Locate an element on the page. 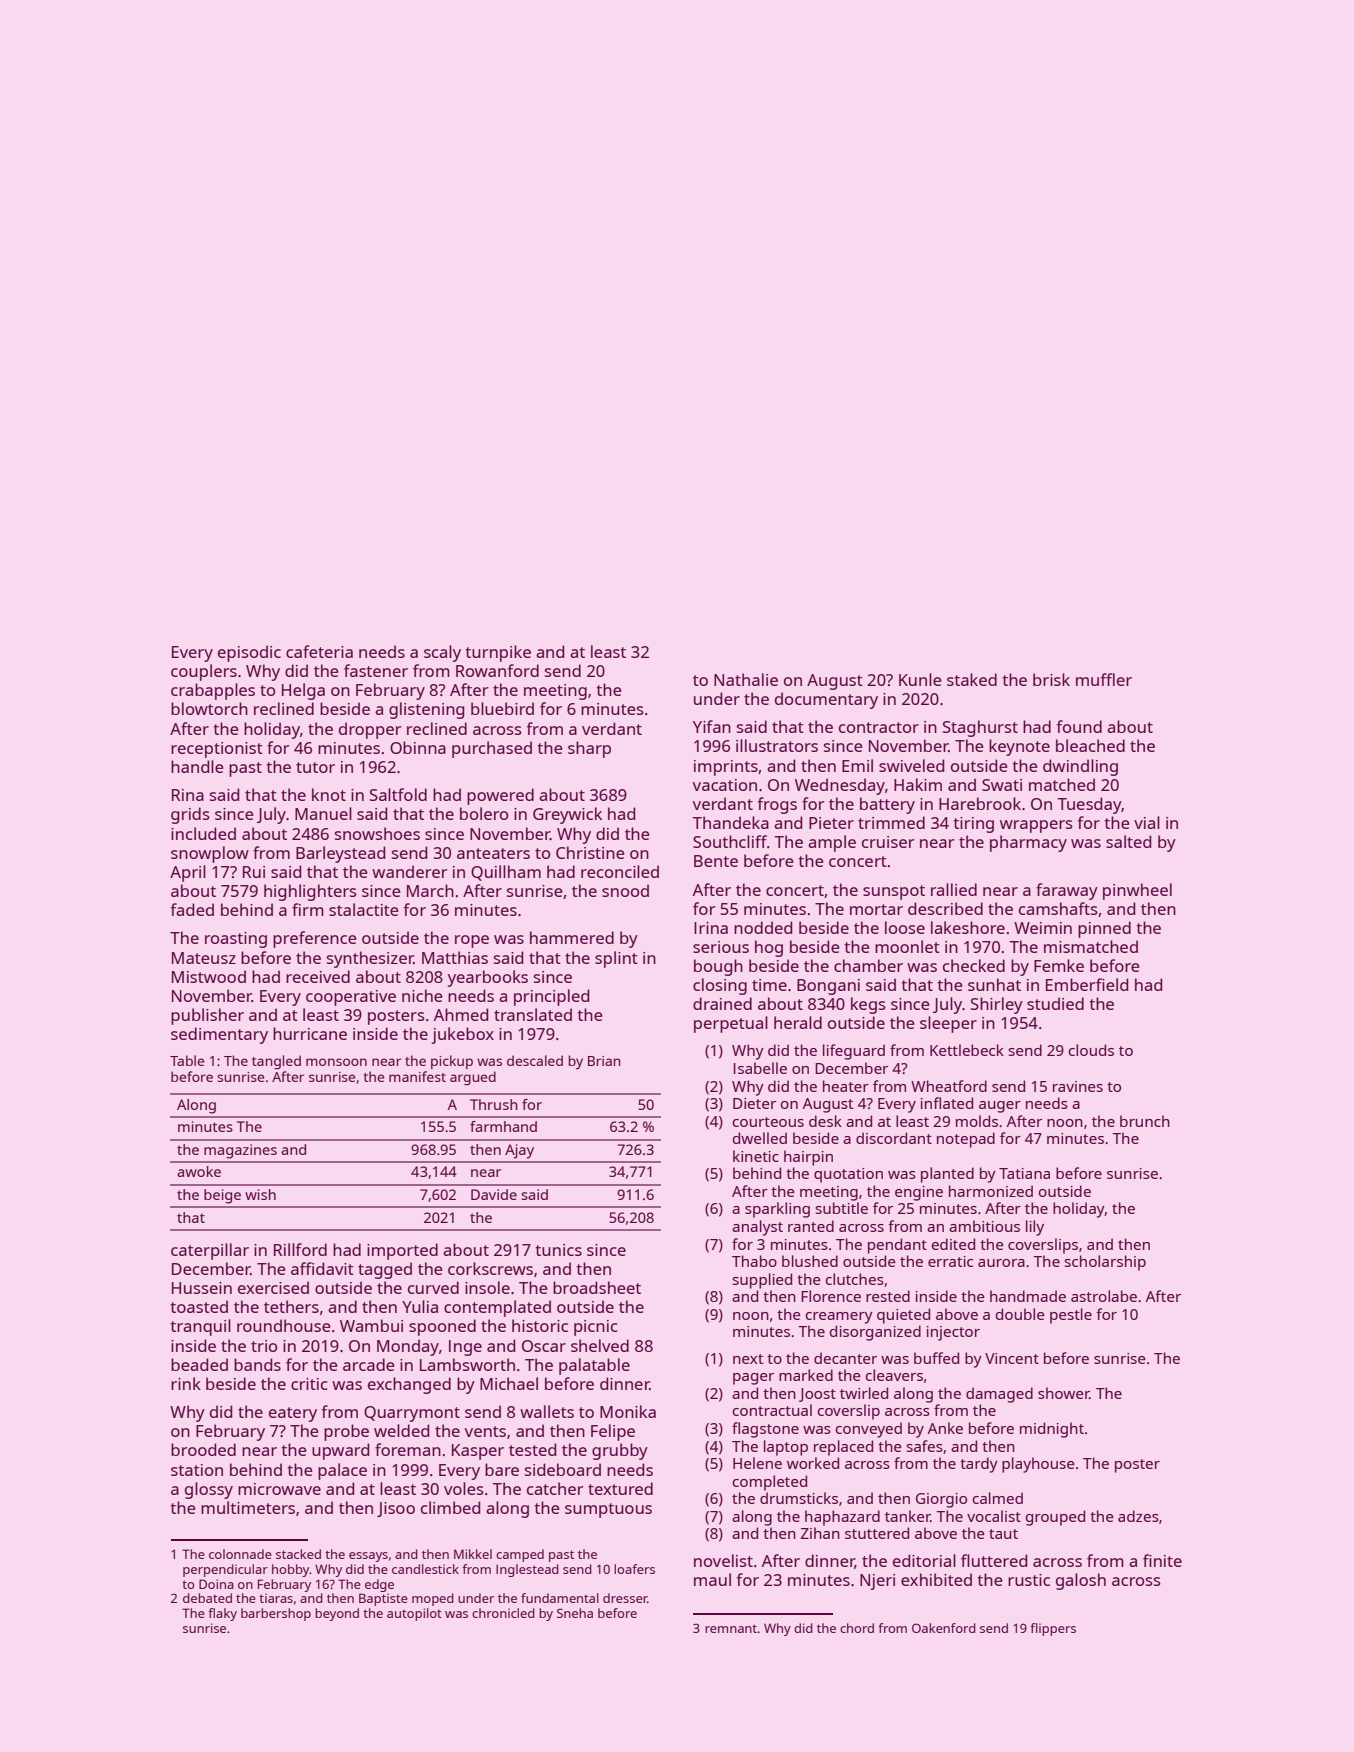  conveyed is located at coordinates (869, 1430).
